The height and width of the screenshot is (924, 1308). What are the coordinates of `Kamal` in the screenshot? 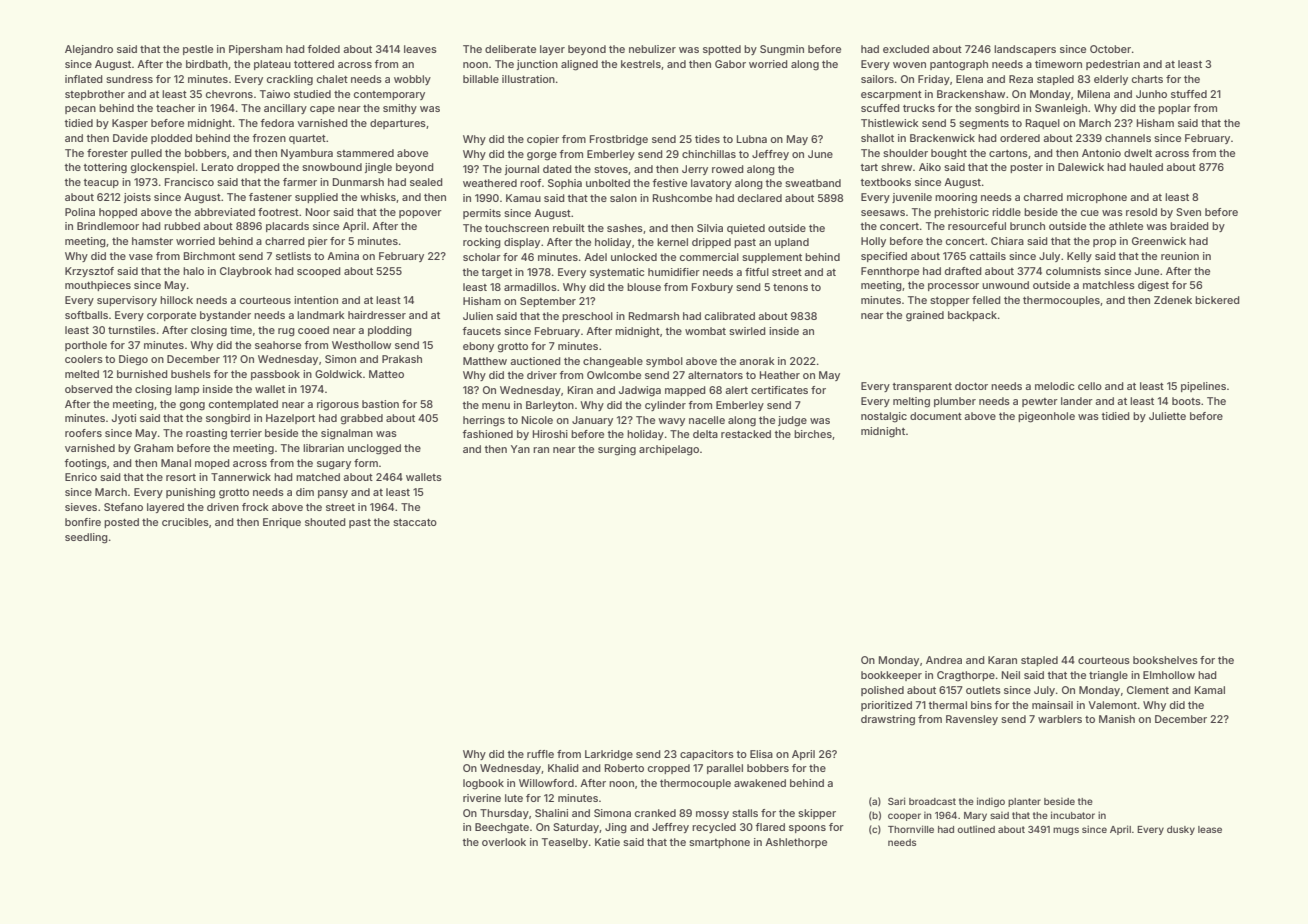 It's located at (1210, 690).
